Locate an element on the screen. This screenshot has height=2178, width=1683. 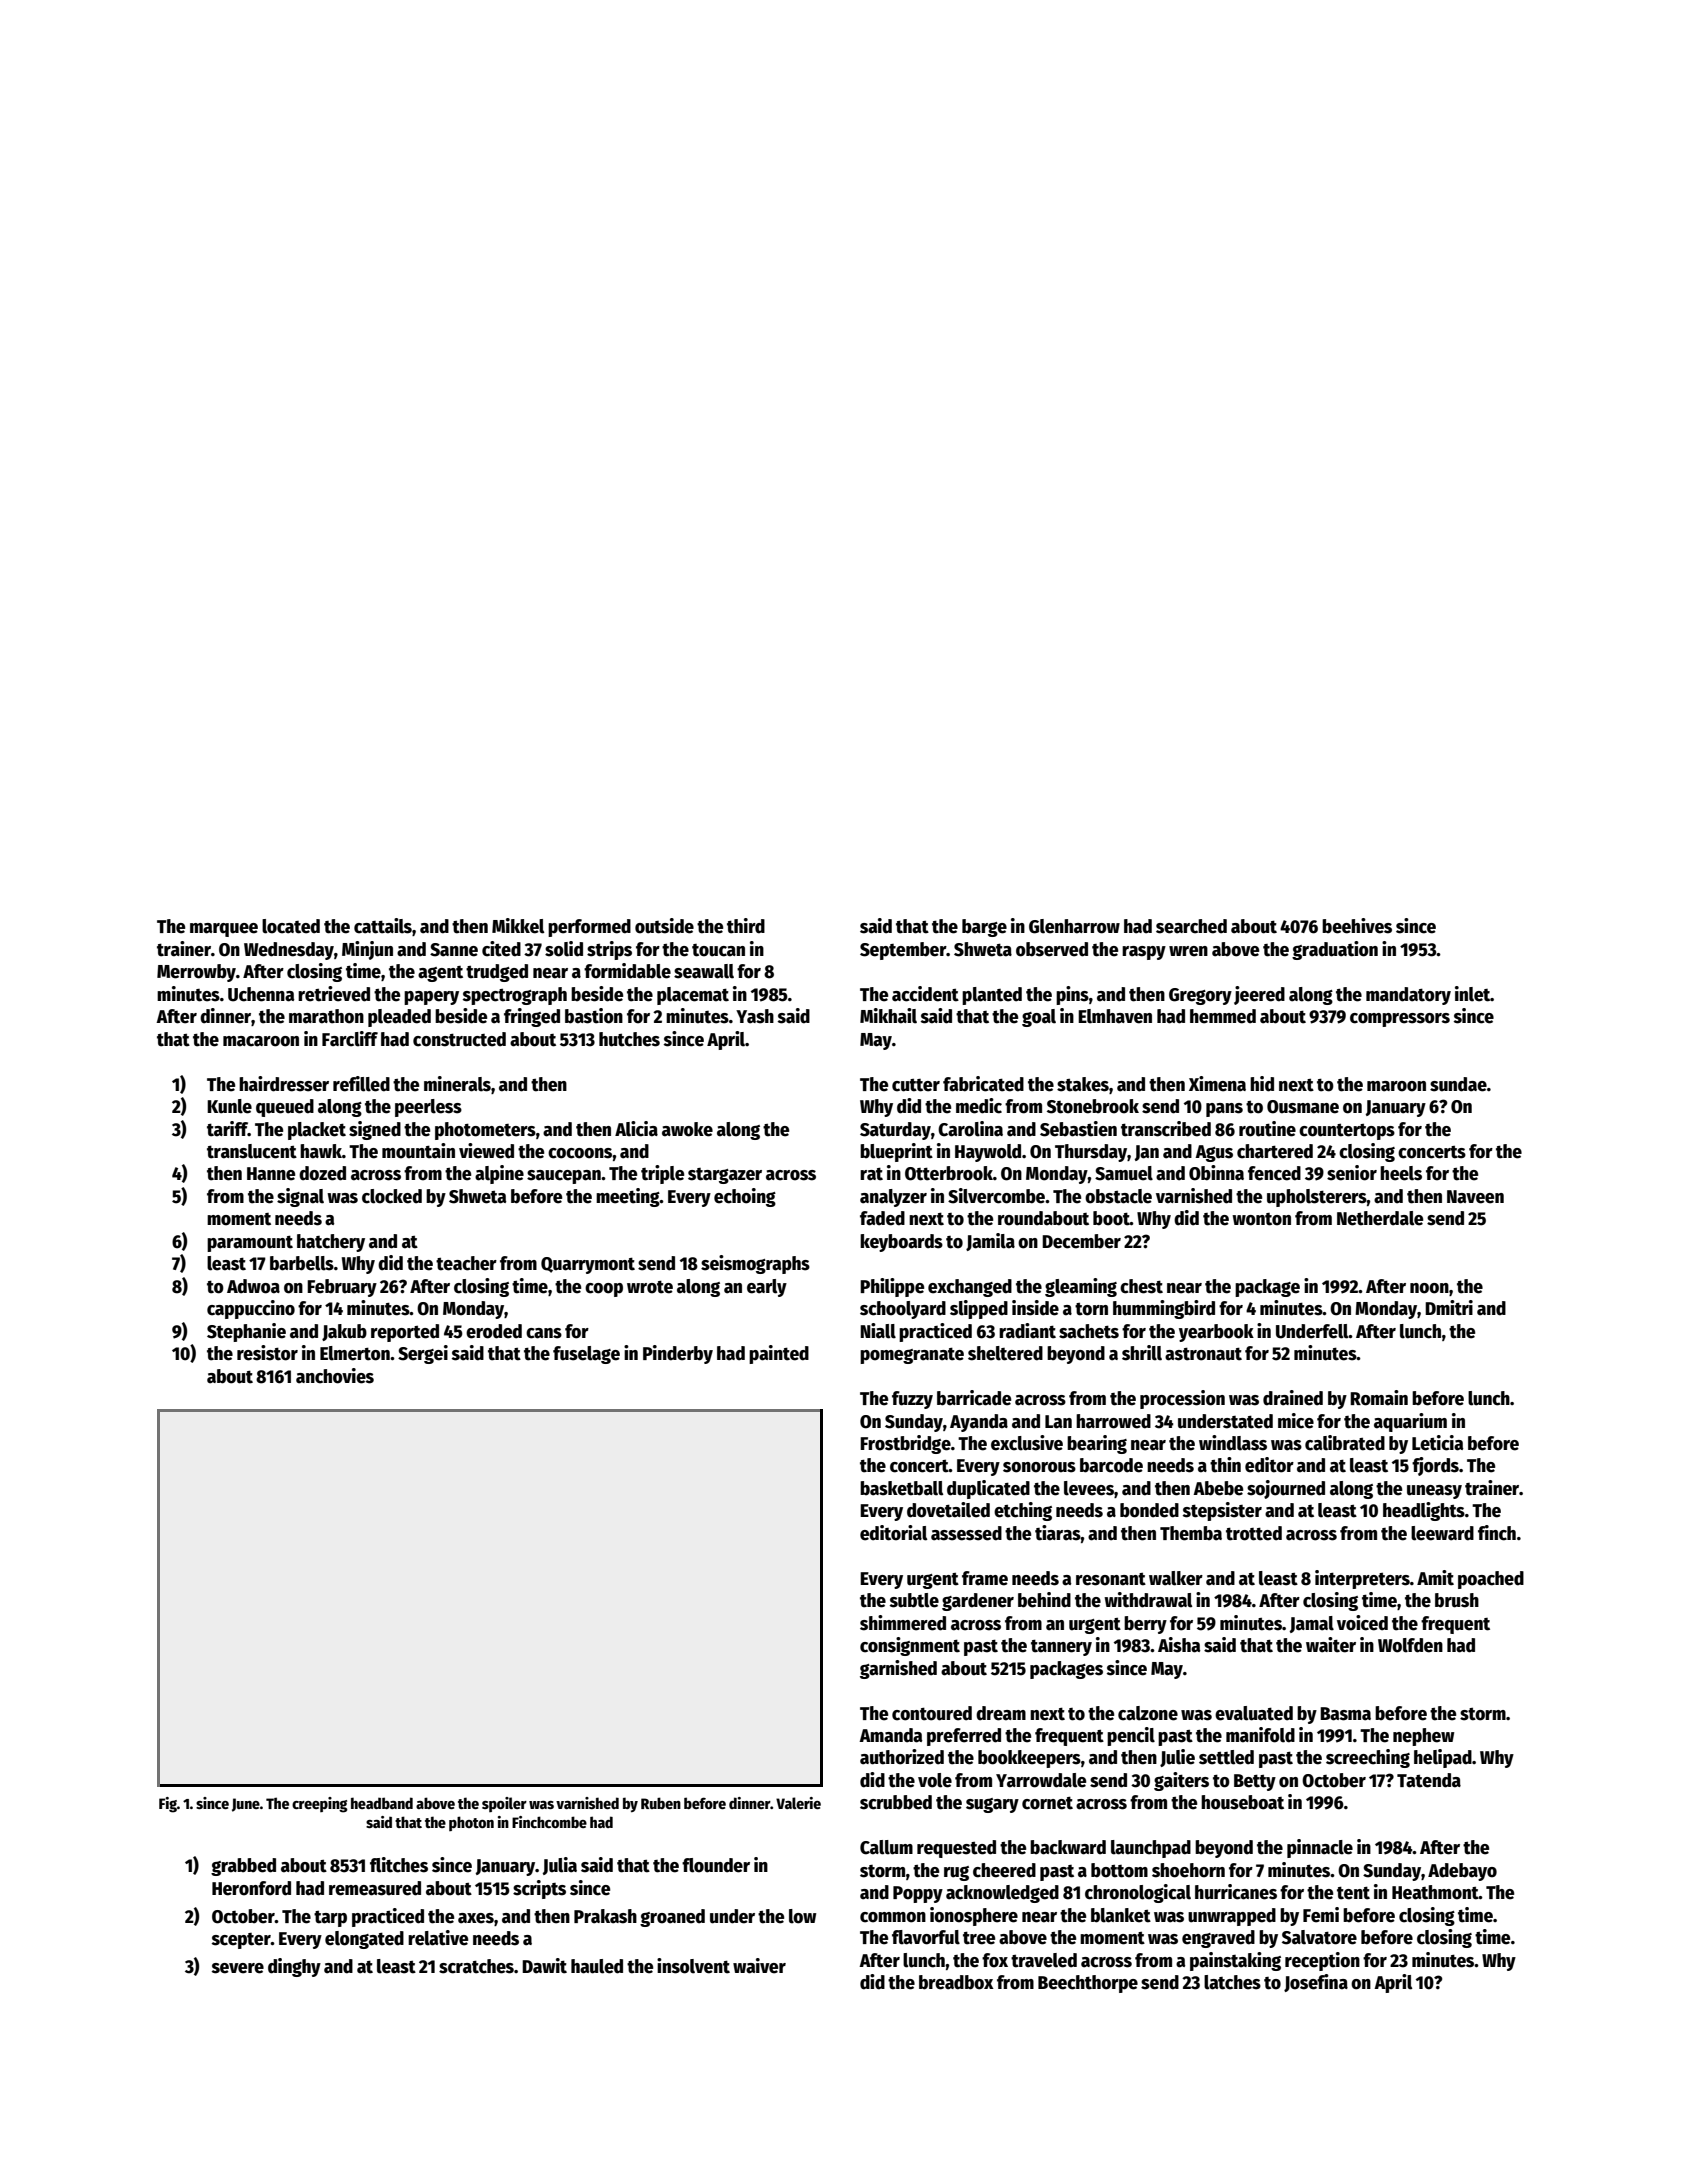
hummingbird is located at coordinates (1164, 1309).
